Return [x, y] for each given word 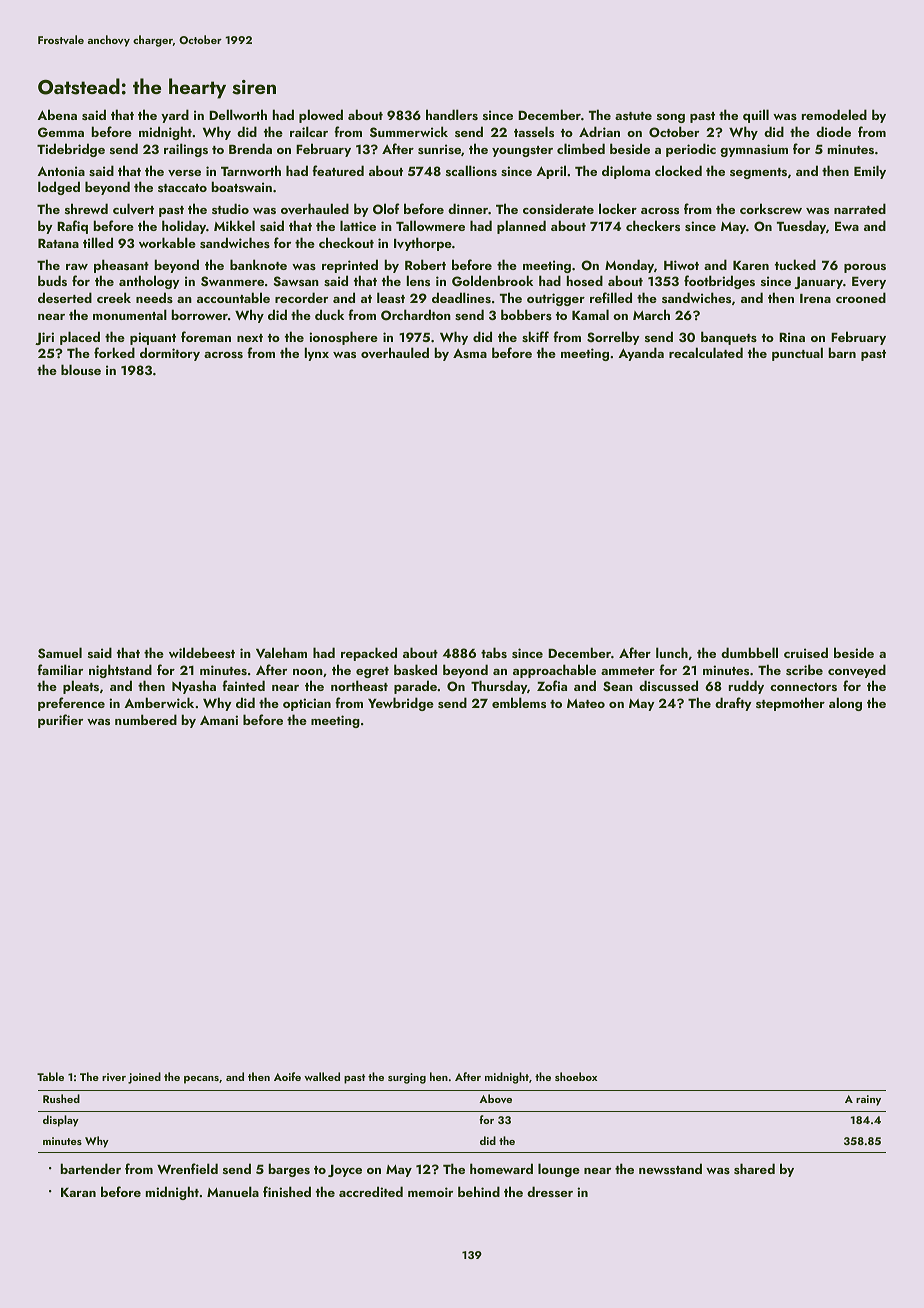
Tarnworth [251, 170]
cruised [806, 652]
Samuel [60, 653]
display [61, 1121]
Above [495, 1098]
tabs [494, 652]
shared [754, 1168]
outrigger [556, 299]
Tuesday [801, 227]
